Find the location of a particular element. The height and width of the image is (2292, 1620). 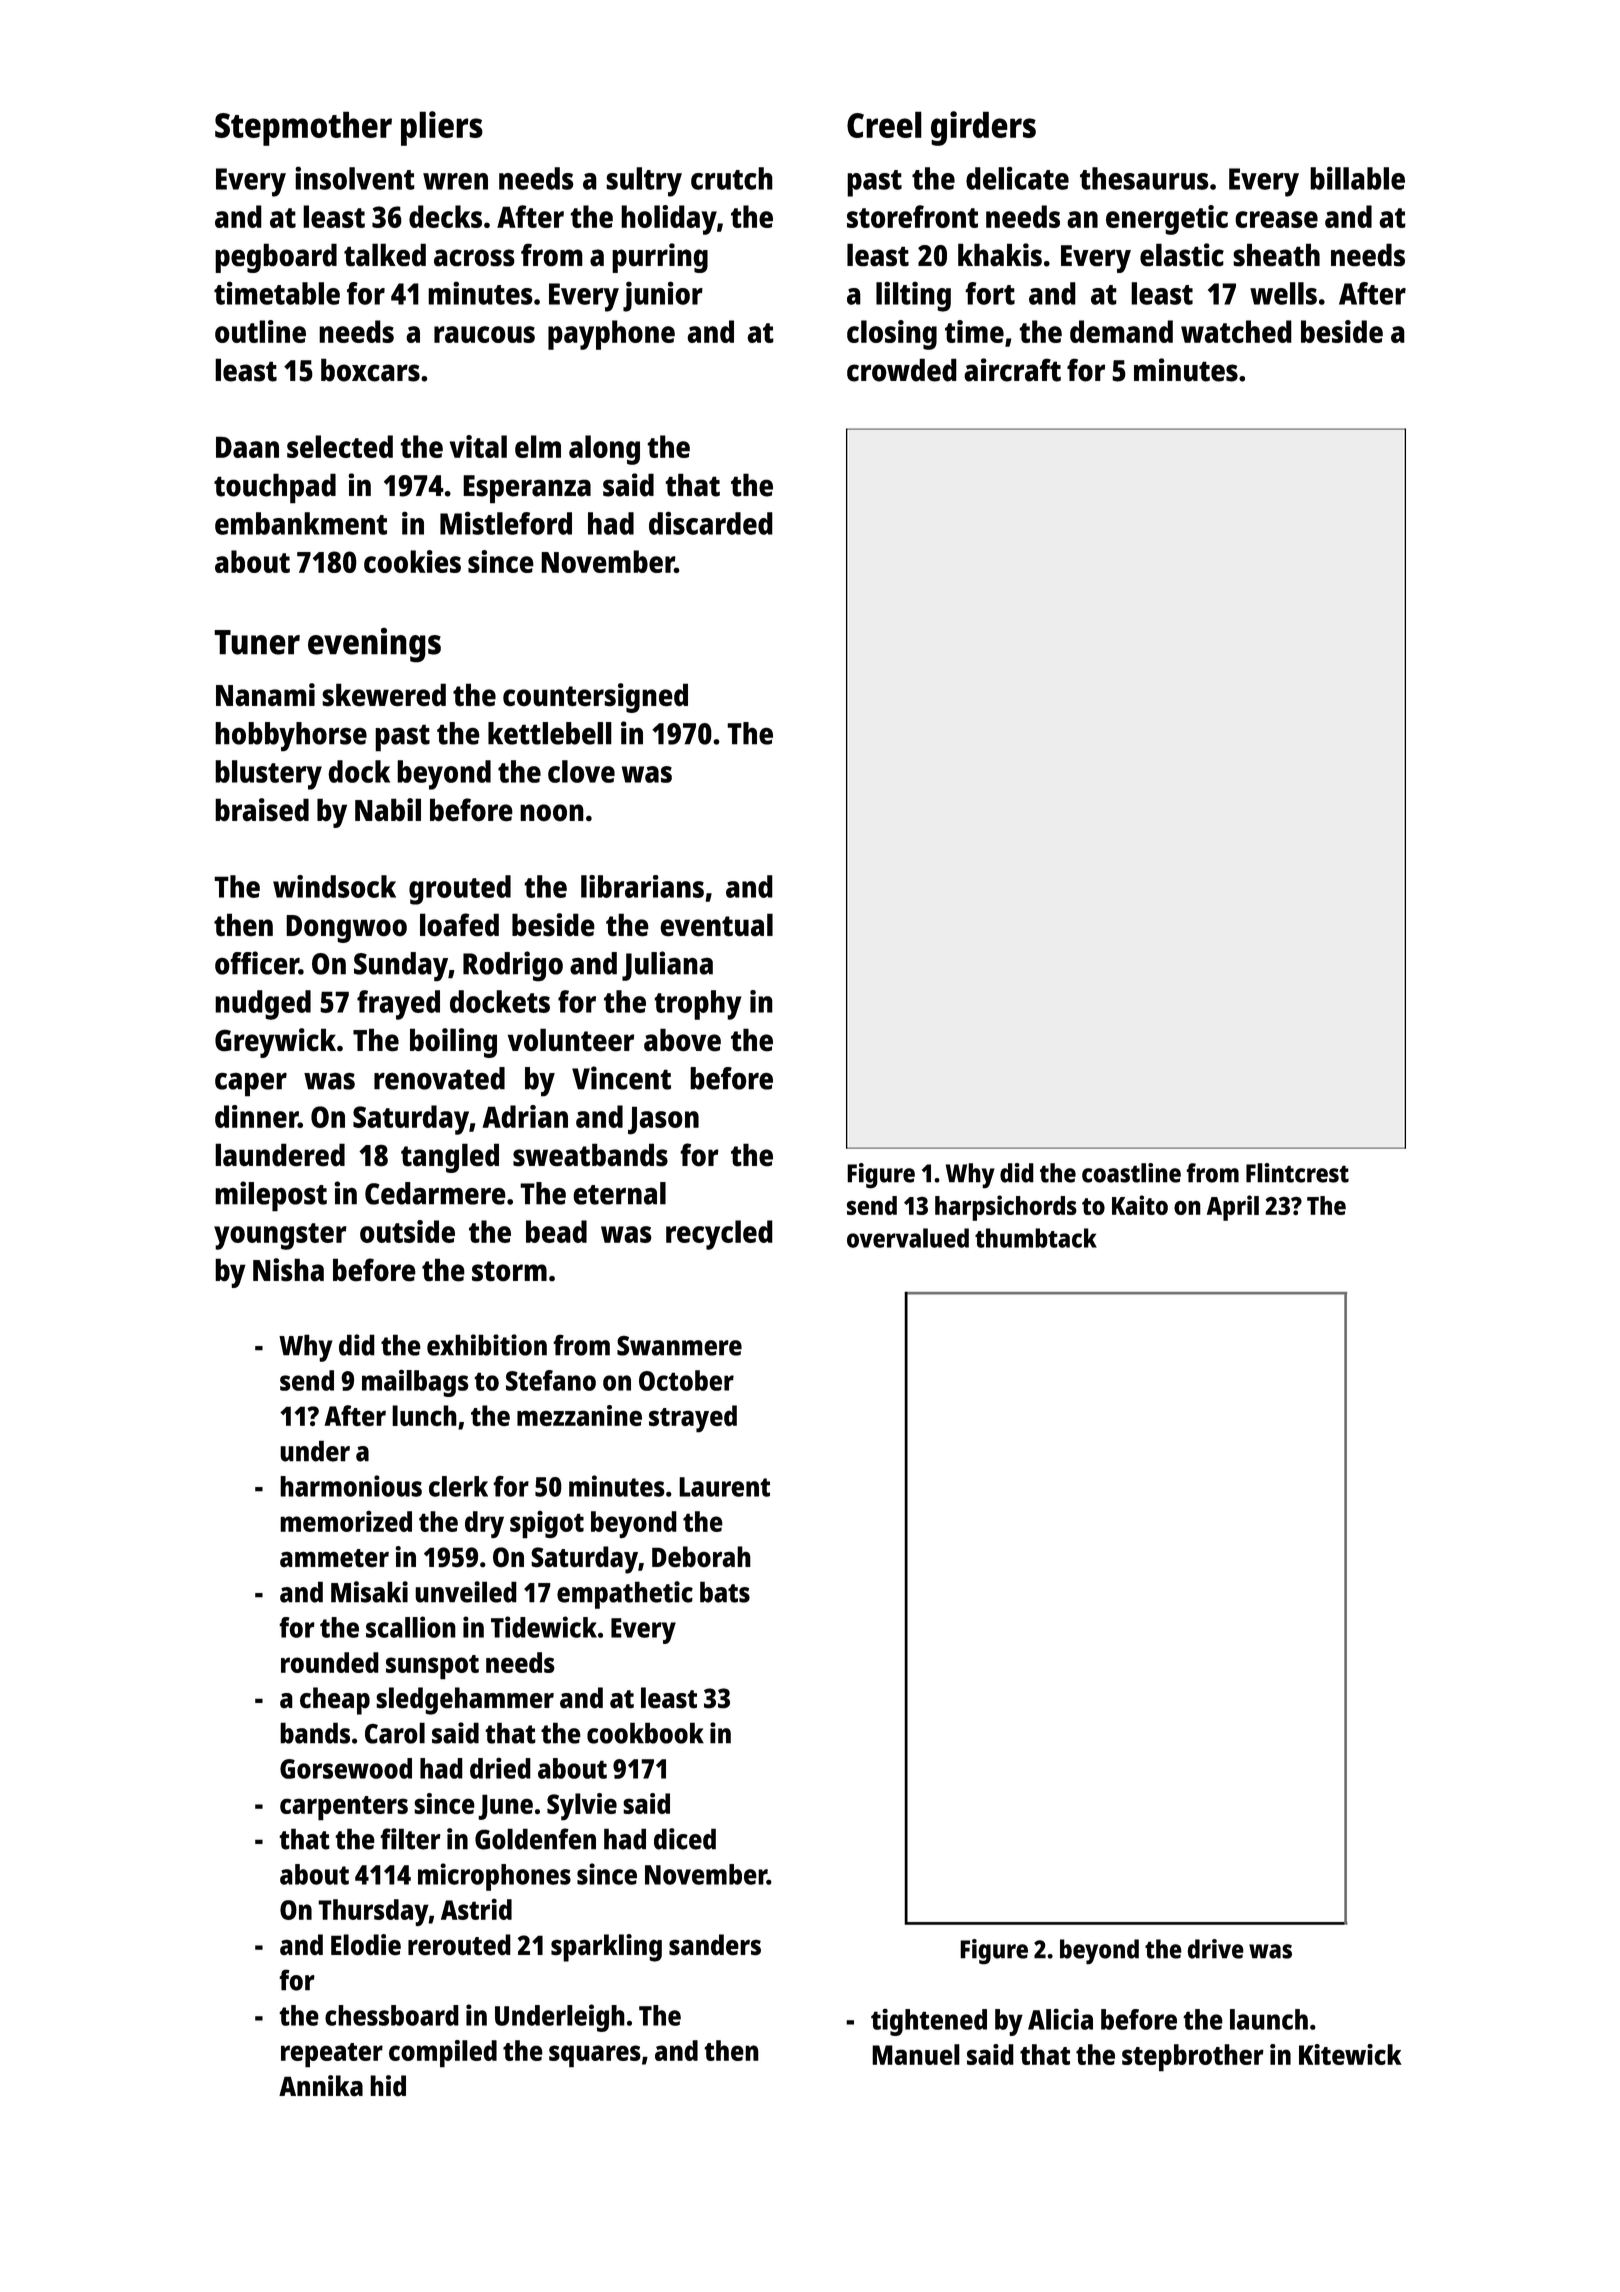

rerouted is located at coordinates (459, 1945).
